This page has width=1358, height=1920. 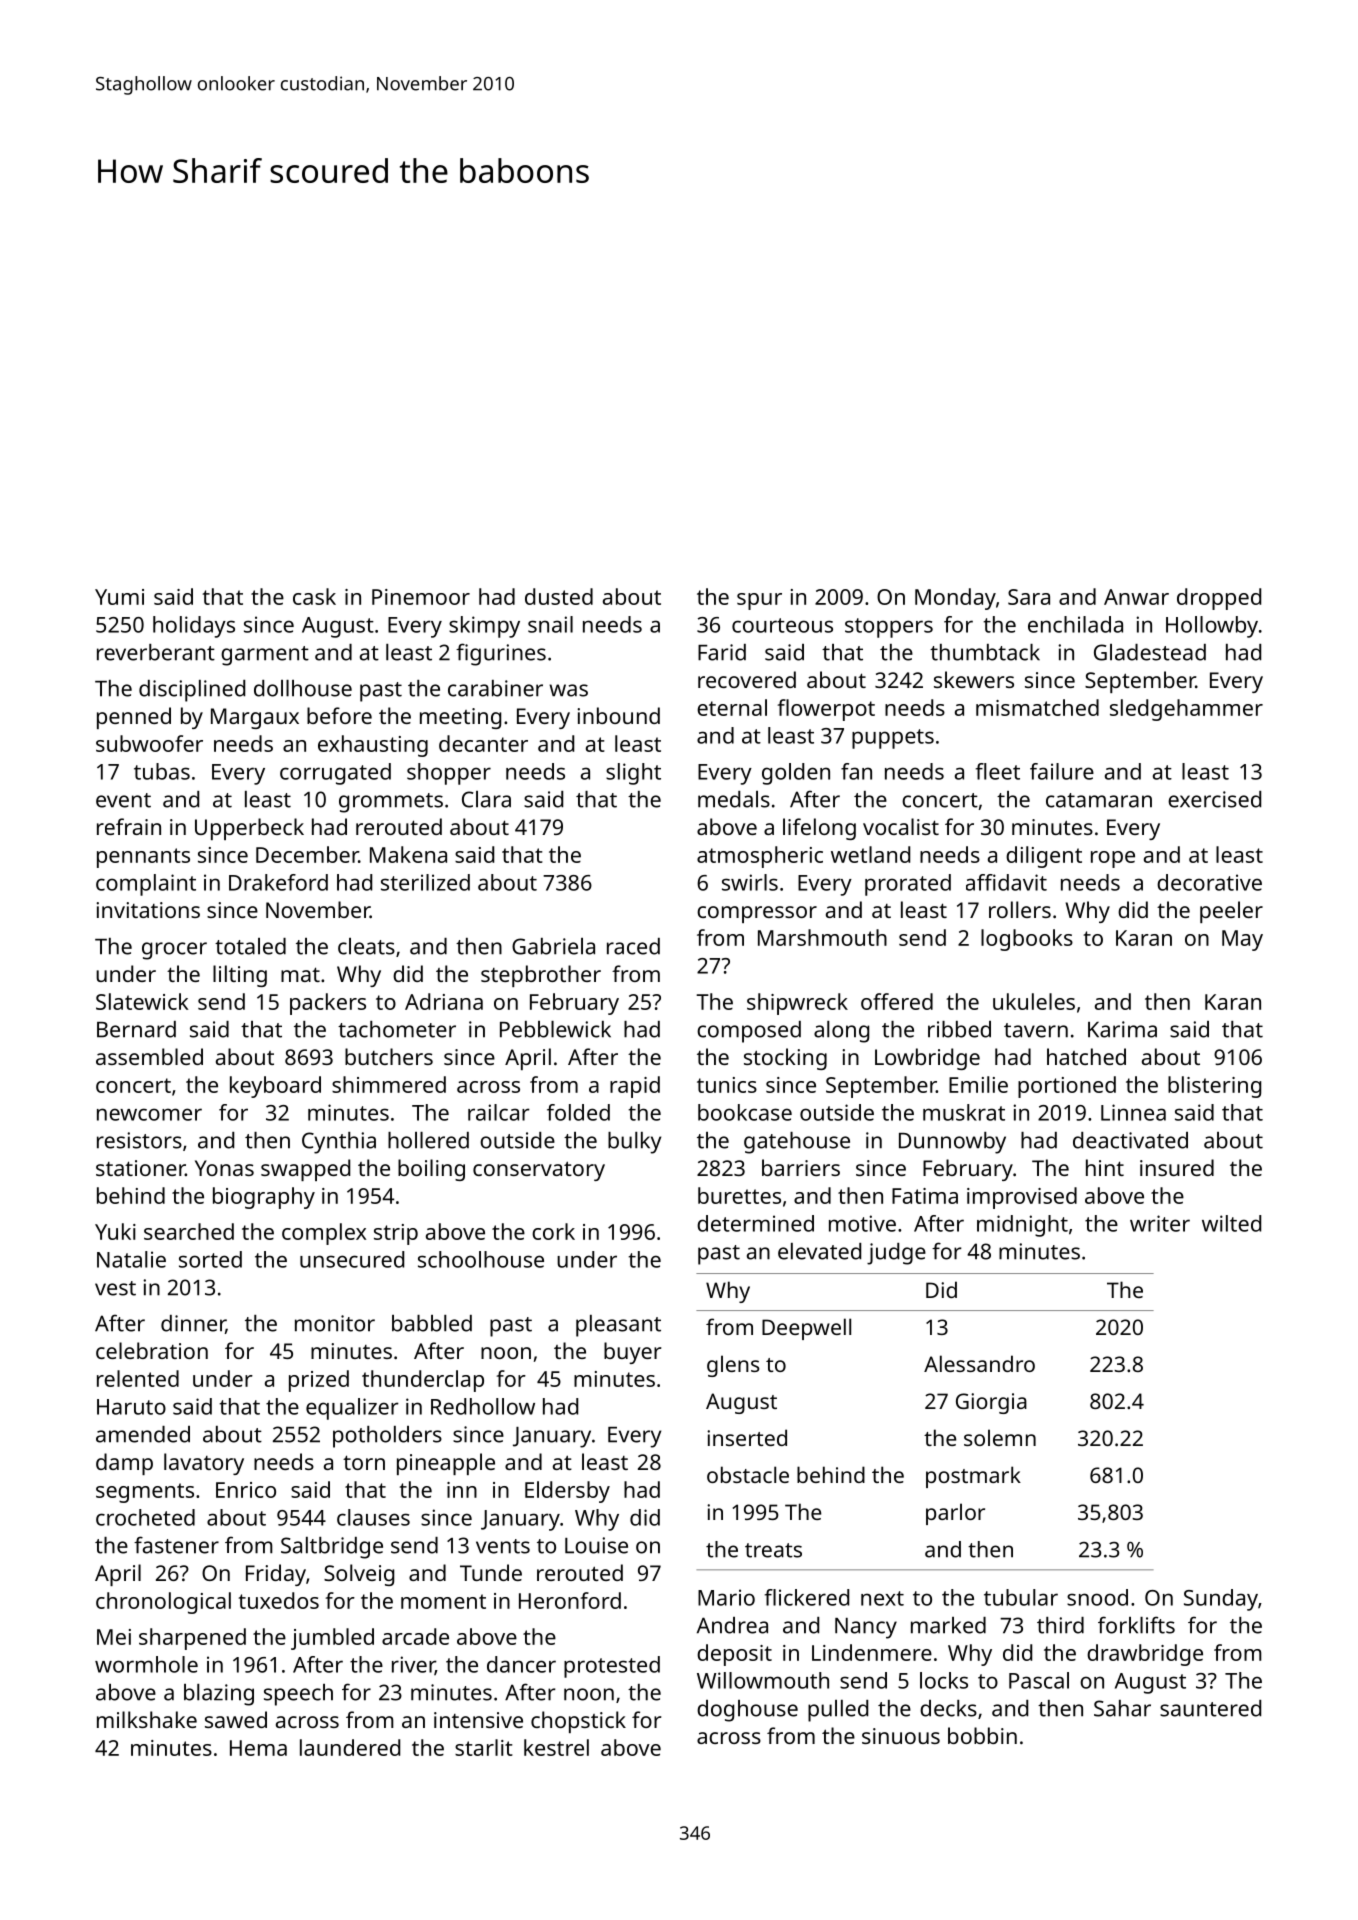 I want to click on fastener, so click(x=176, y=1545).
